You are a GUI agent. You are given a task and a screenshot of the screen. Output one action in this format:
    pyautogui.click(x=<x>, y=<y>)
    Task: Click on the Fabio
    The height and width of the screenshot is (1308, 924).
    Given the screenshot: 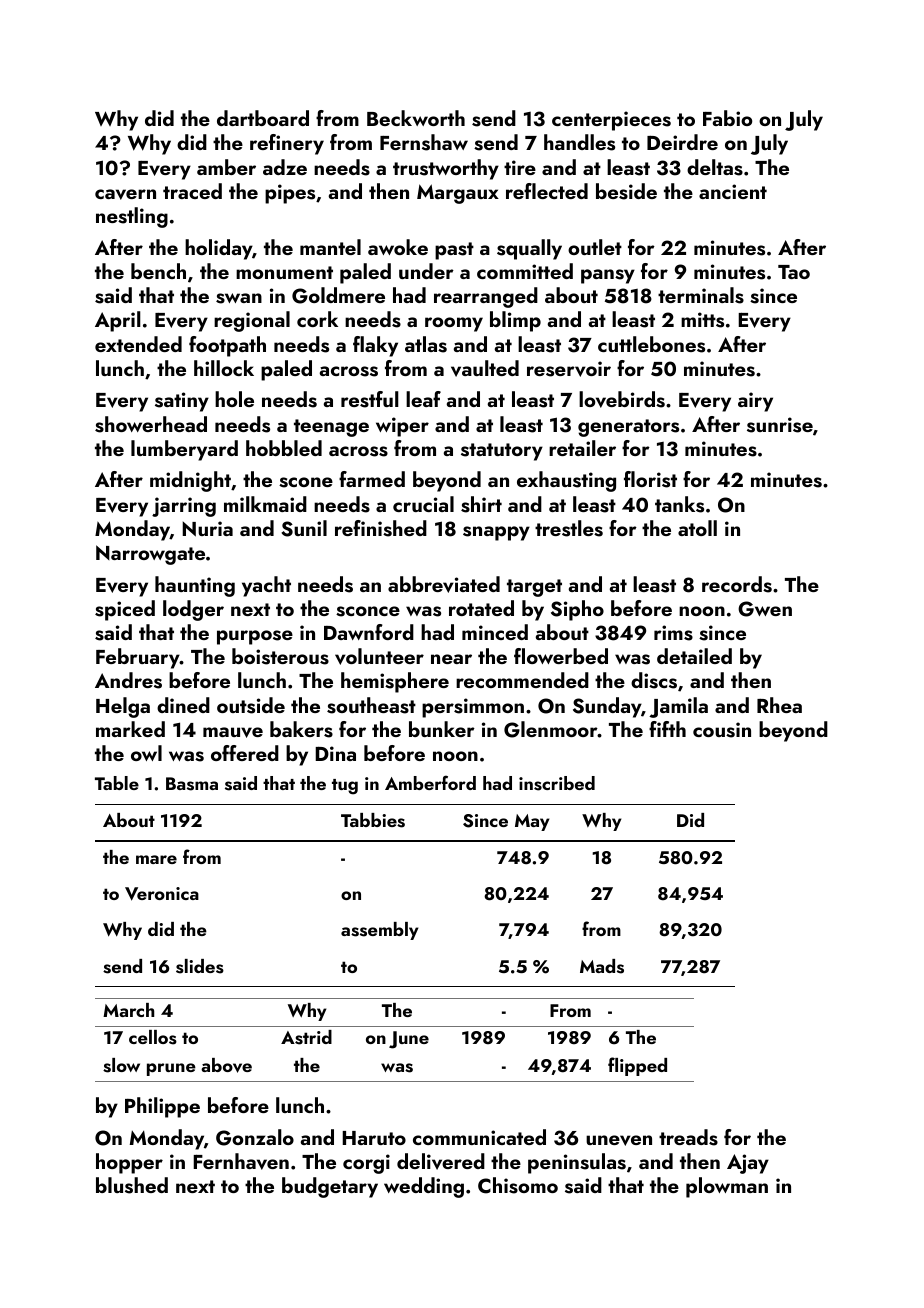 What is the action you would take?
    pyautogui.click(x=727, y=118)
